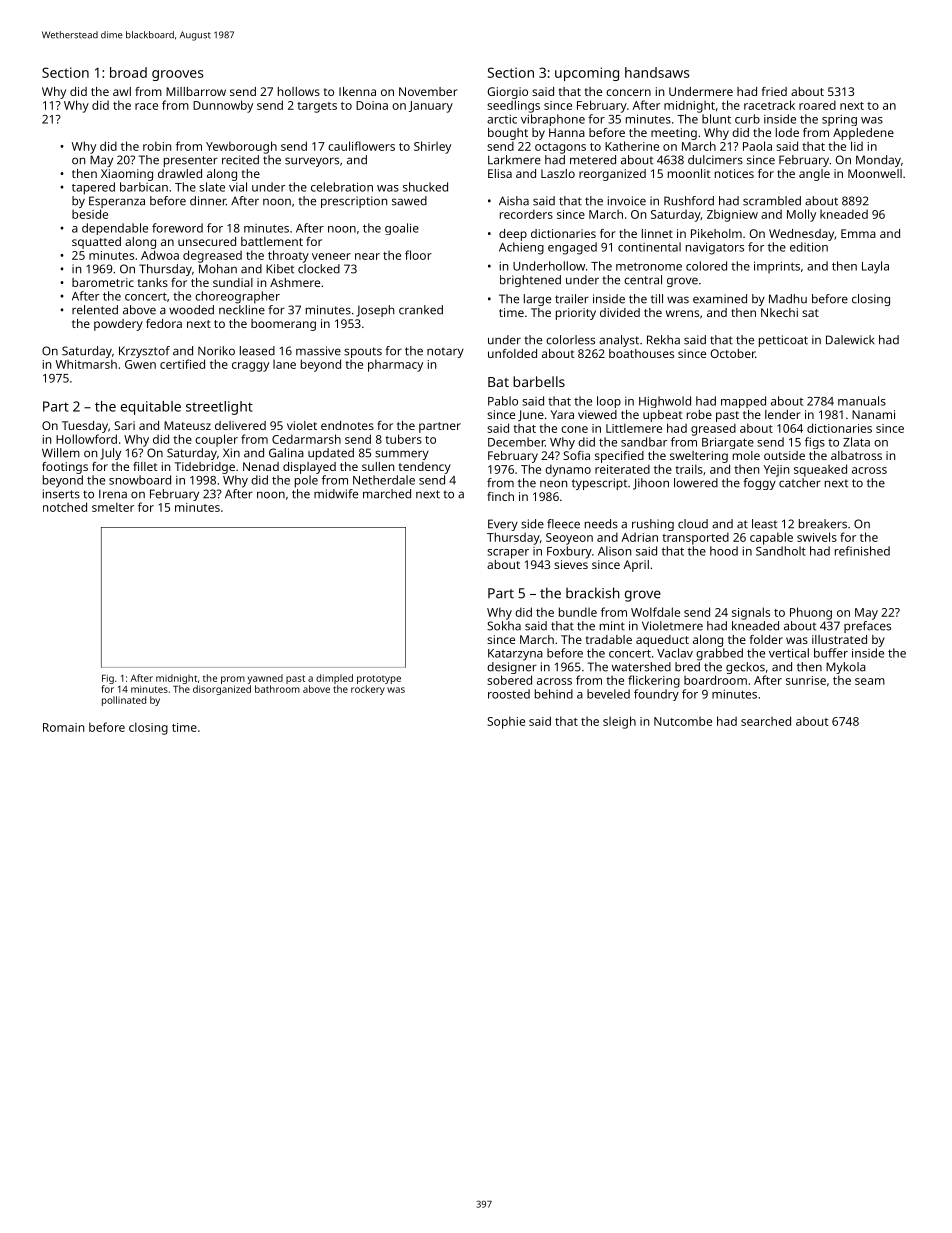  Describe the element at coordinates (160, 255) in the screenshot. I see `Adwoa` at that location.
